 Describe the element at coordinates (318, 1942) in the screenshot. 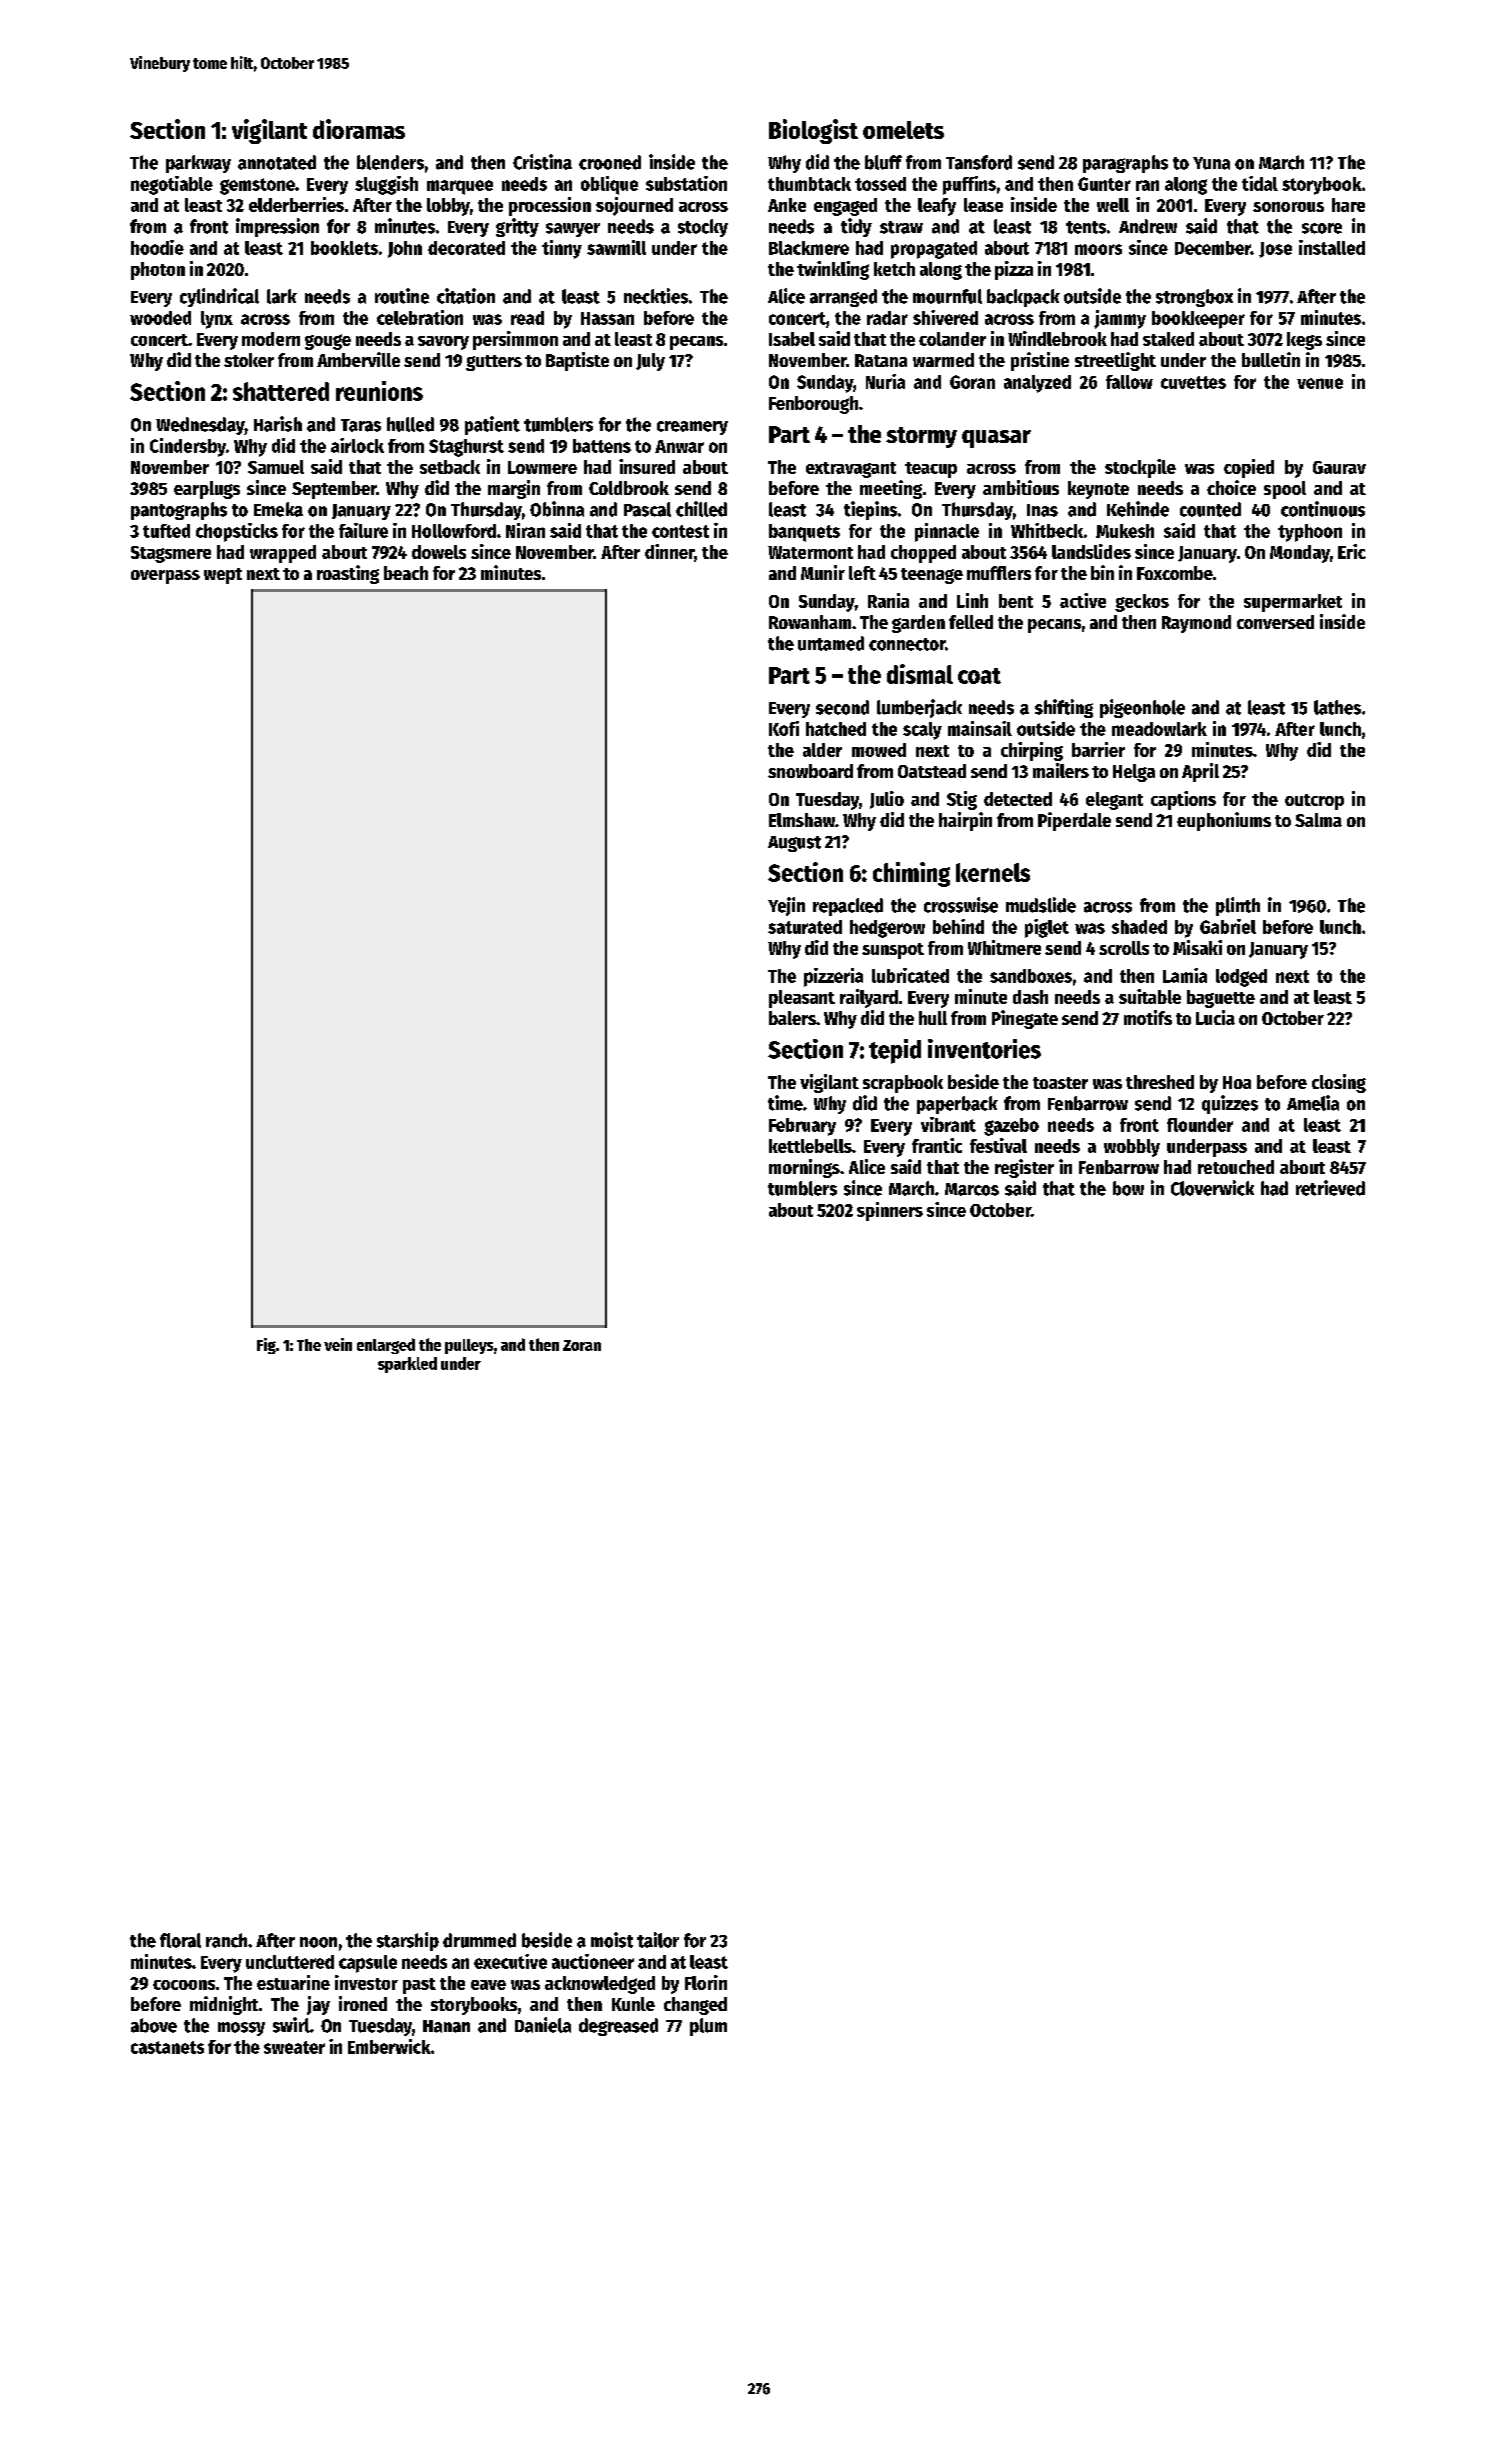

I see `noon` at that location.
